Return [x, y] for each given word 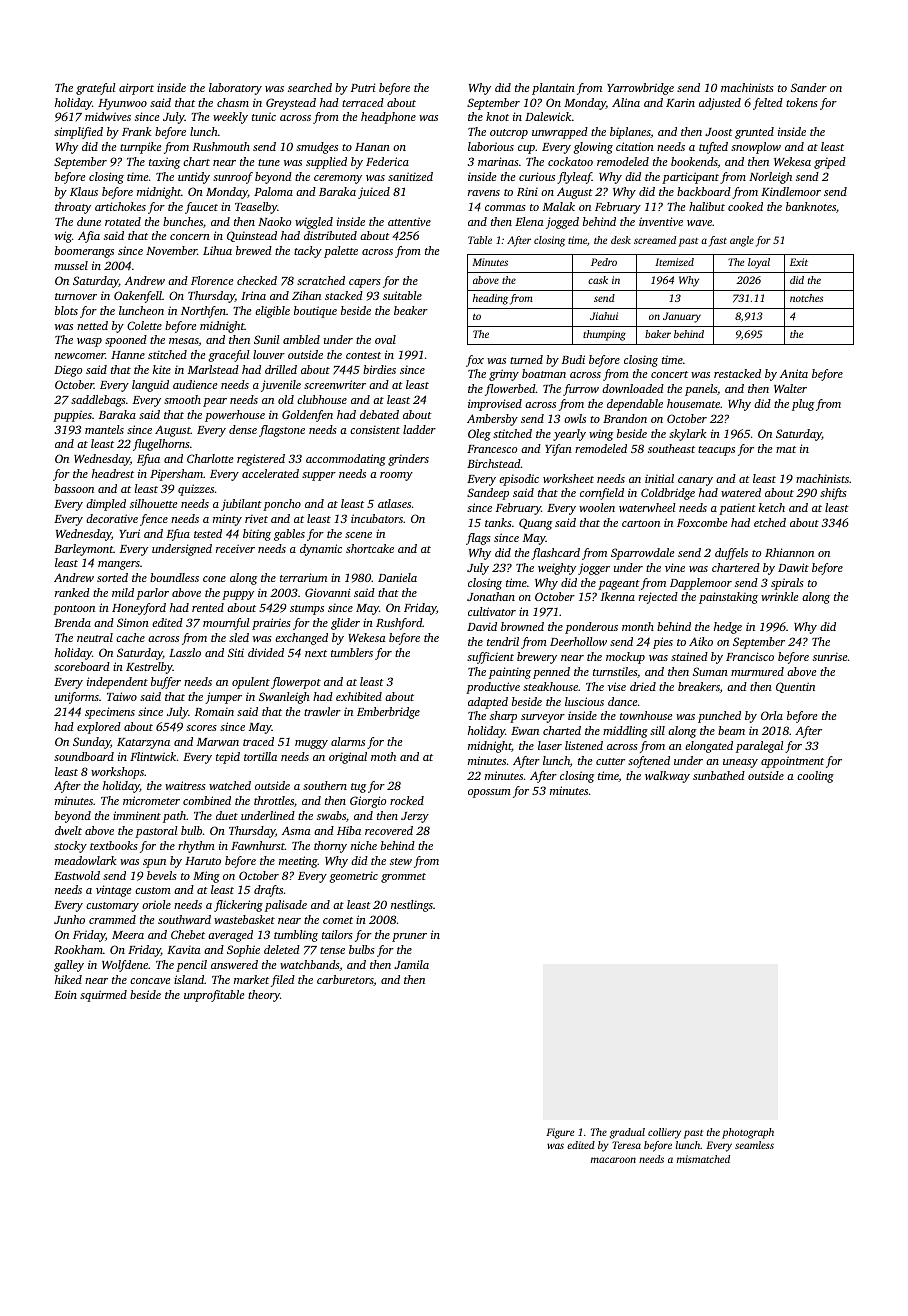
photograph [748, 1133]
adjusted [720, 104]
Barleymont [83, 550]
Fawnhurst [258, 845]
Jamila [411, 964]
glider [345, 624]
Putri [363, 87]
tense [332, 950]
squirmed [103, 996]
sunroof [233, 178]
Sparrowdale [642, 554]
